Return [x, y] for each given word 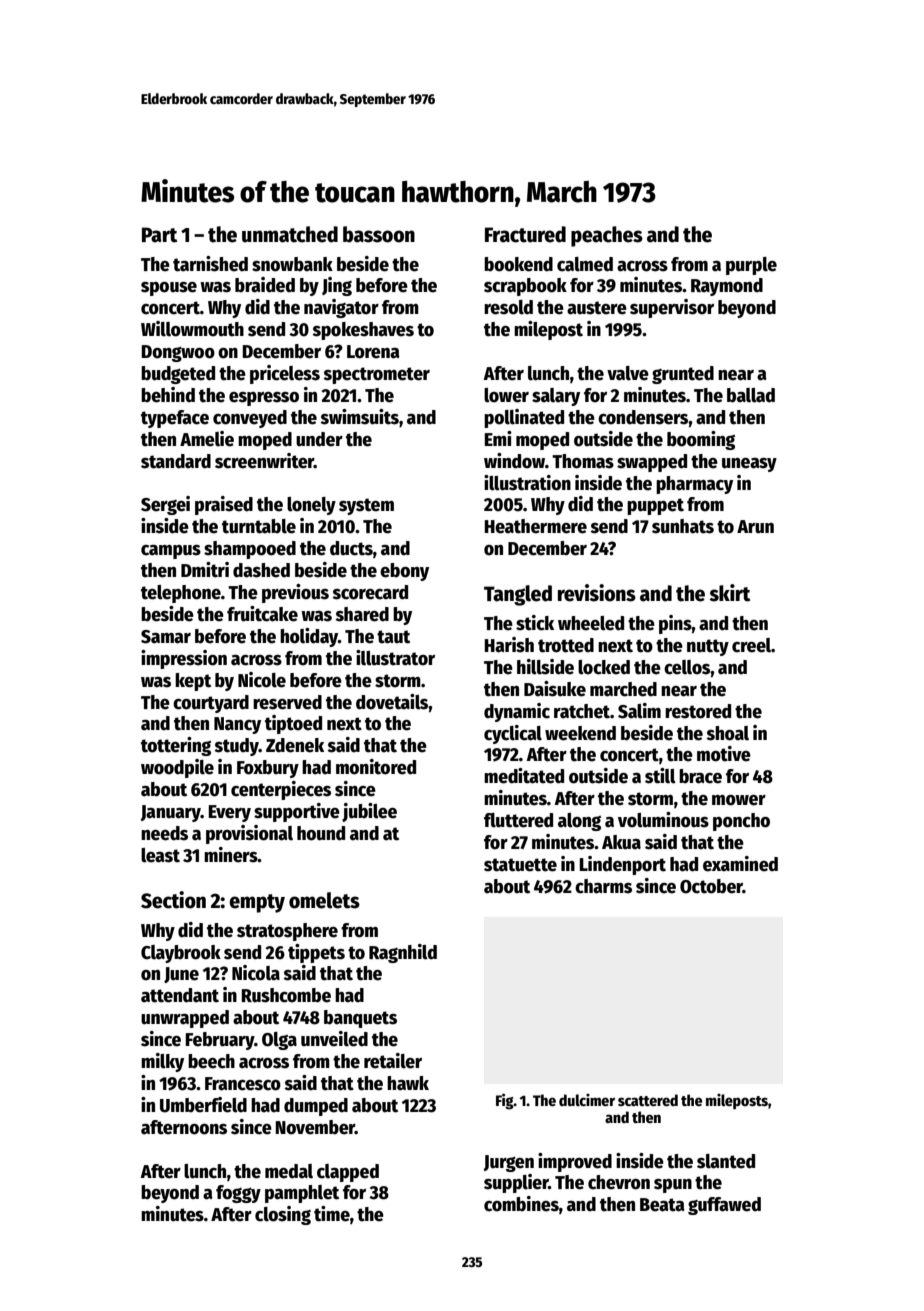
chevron [619, 1182]
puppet [655, 506]
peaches [607, 236]
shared [362, 614]
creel [751, 645]
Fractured [525, 234]
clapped [348, 1173]
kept [193, 682]
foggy [238, 1194]
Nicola [256, 973]
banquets [360, 1019]
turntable [259, 526]
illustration [527, 483]
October [711, 886]
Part [159, 235]
